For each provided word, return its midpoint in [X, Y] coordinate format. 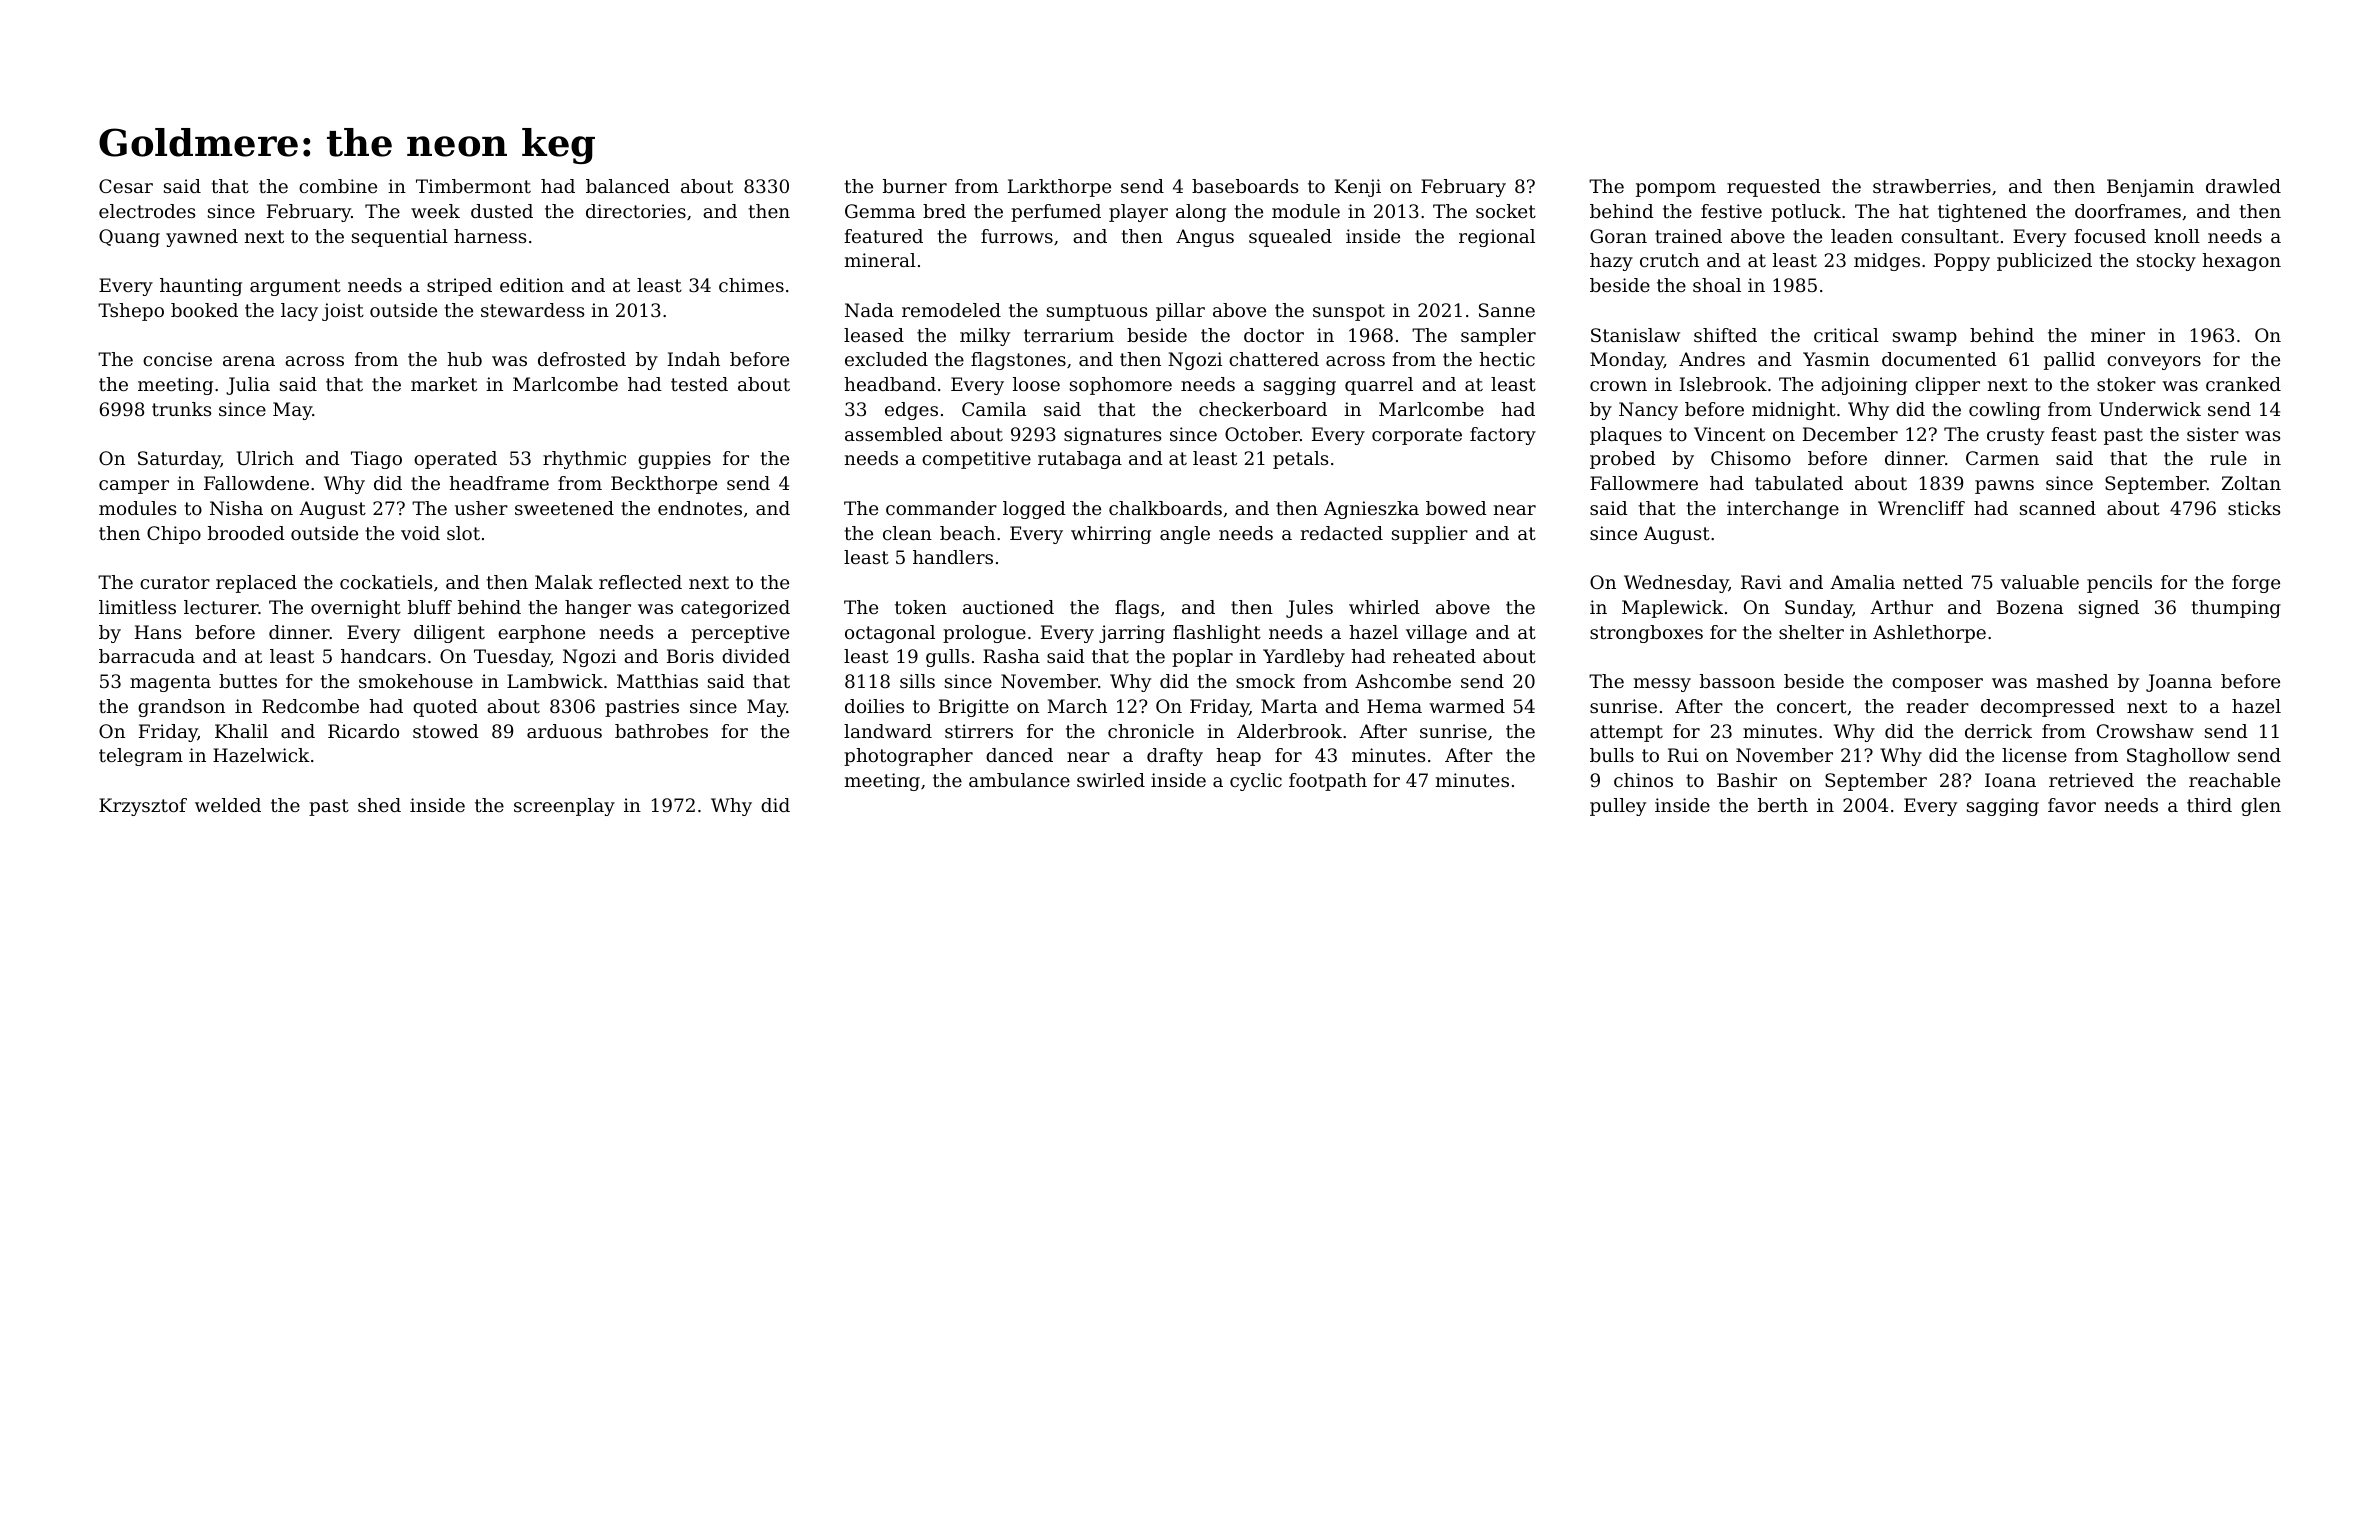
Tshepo [131, 312]
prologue [984, 634]
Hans [158, 632]
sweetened [564, 508]
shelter [1811, 632]
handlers [953, 557]
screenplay [564, 807]
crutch [1669, 260]
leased [874, 335]
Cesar [126, 186]
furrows [1017, 236]
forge [2256, 584]
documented [1939, 359]
